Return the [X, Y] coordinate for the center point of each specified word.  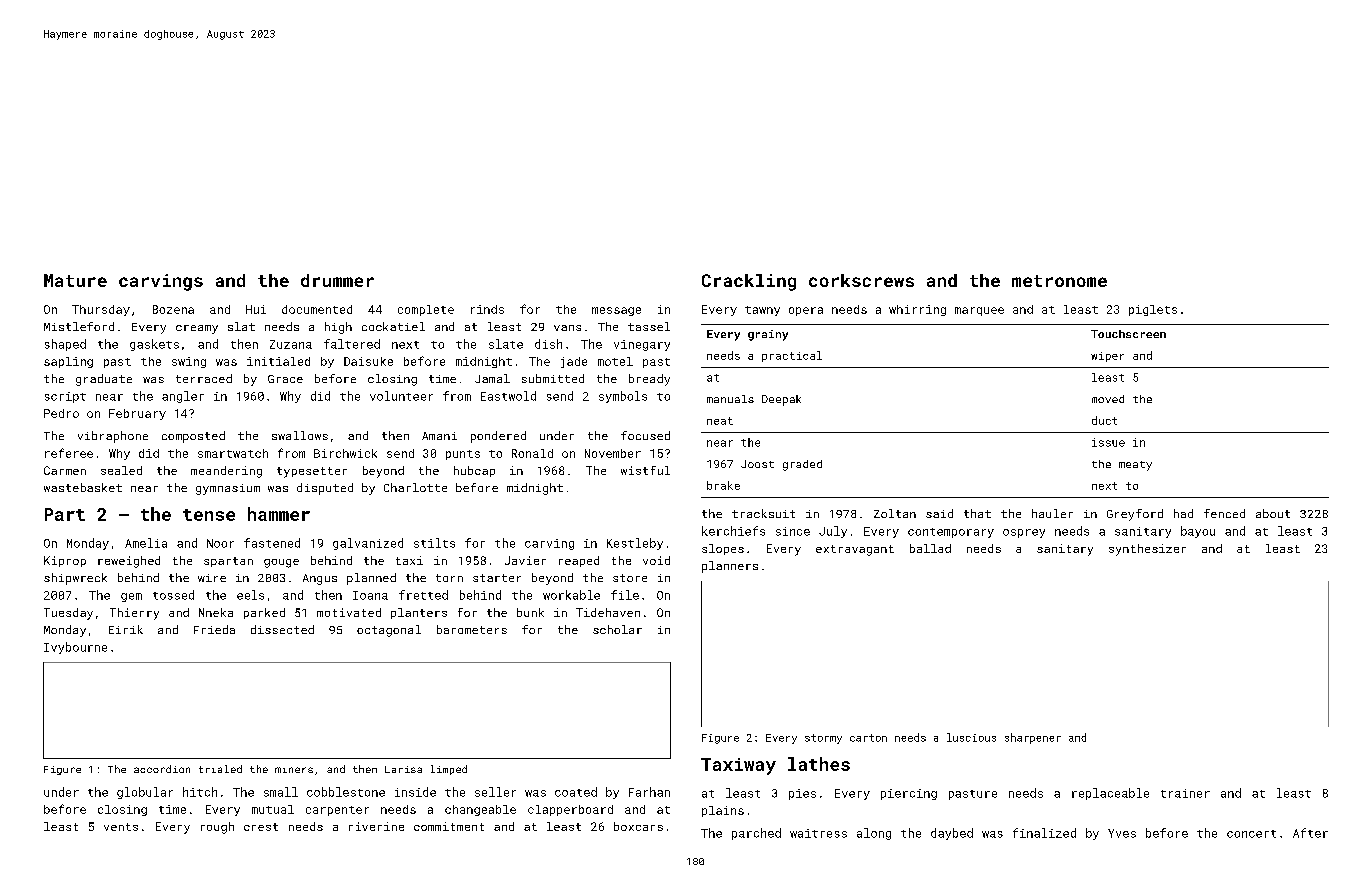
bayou [1198, 532]
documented [317, 309]
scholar [617, 629]
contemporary [951, 533]
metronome [1059, 281]
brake [723, 485]
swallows [300, 435]
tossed [173, 595]
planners [730, 567]
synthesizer [1147, 550]
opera [806, 311]
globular [145, 793]
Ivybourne [75, 648]
